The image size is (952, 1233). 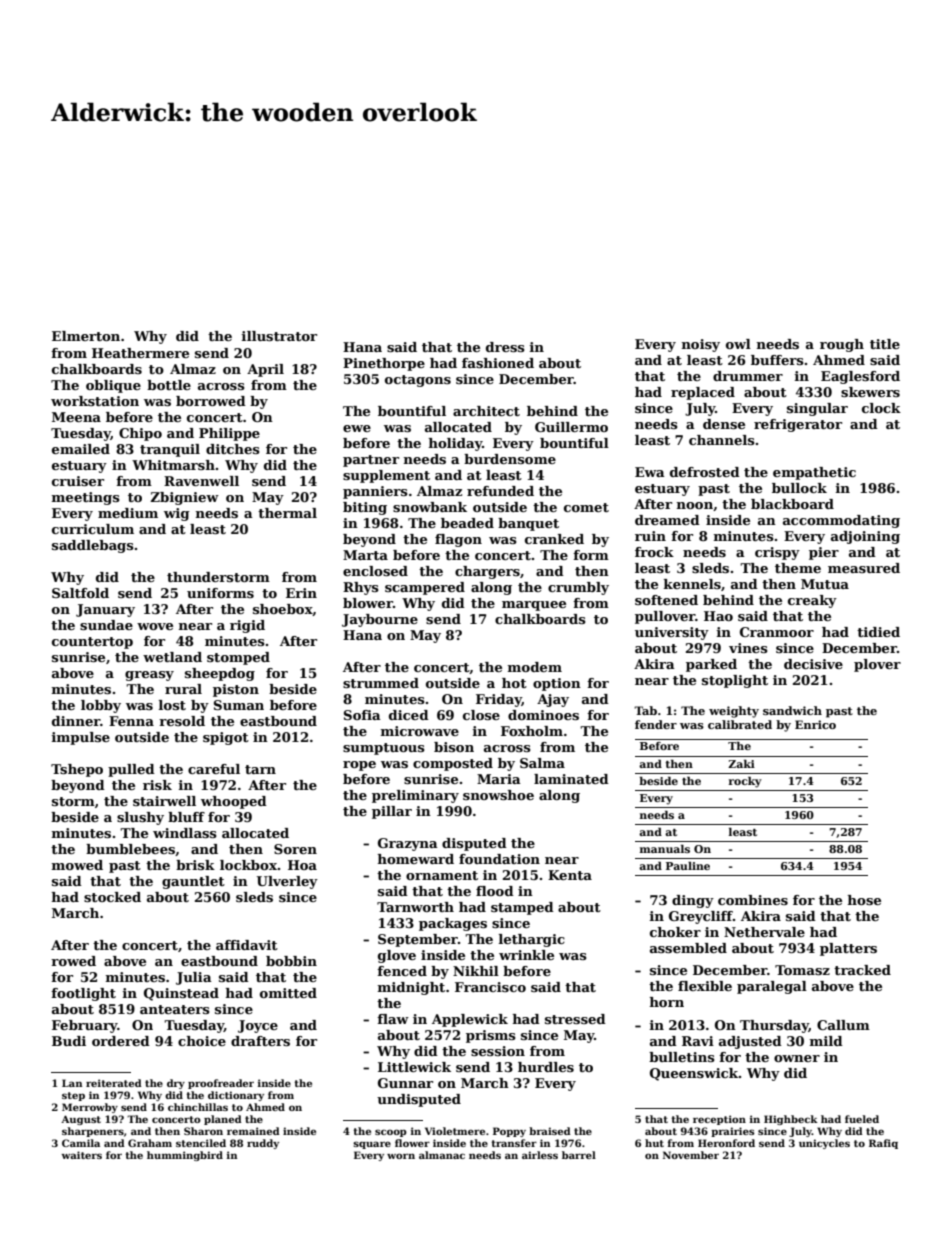 I want to click on Joyce, so click(x=258, y=1026).
